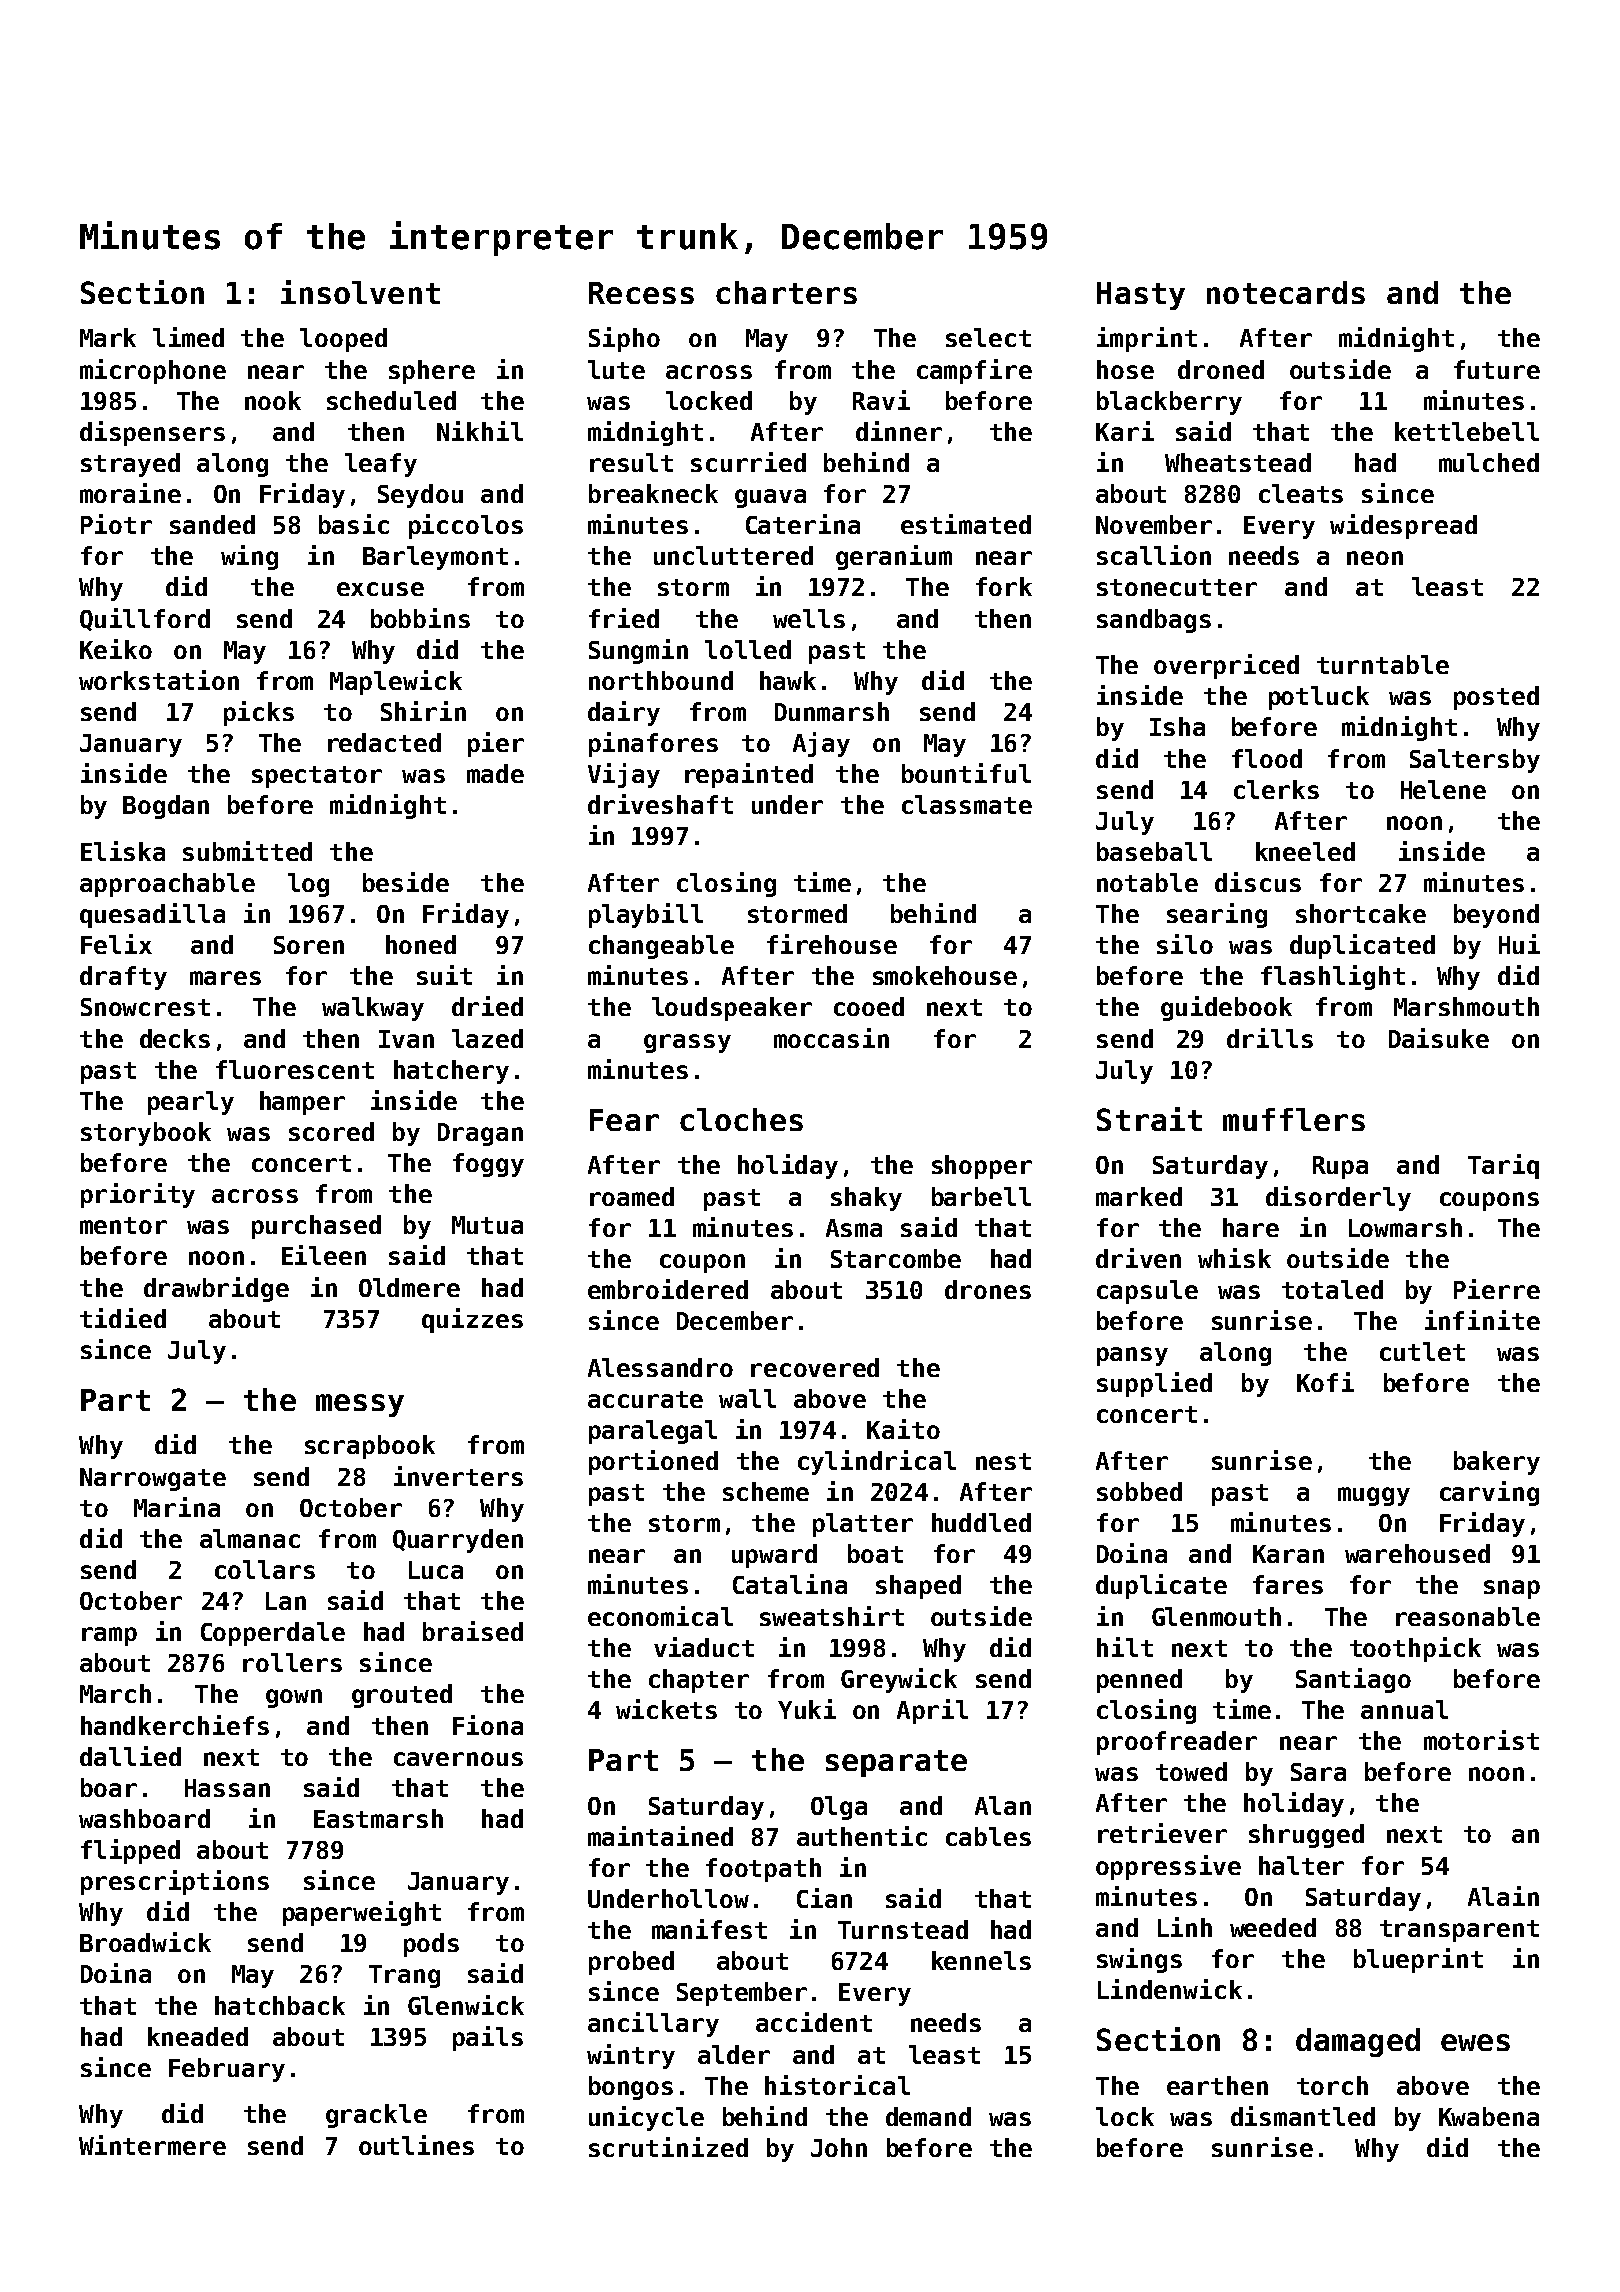 The width and height of the page is (1620, 2292). Describe the element at coordinates (309, 945) in the page. I see `Soren` at that location.
